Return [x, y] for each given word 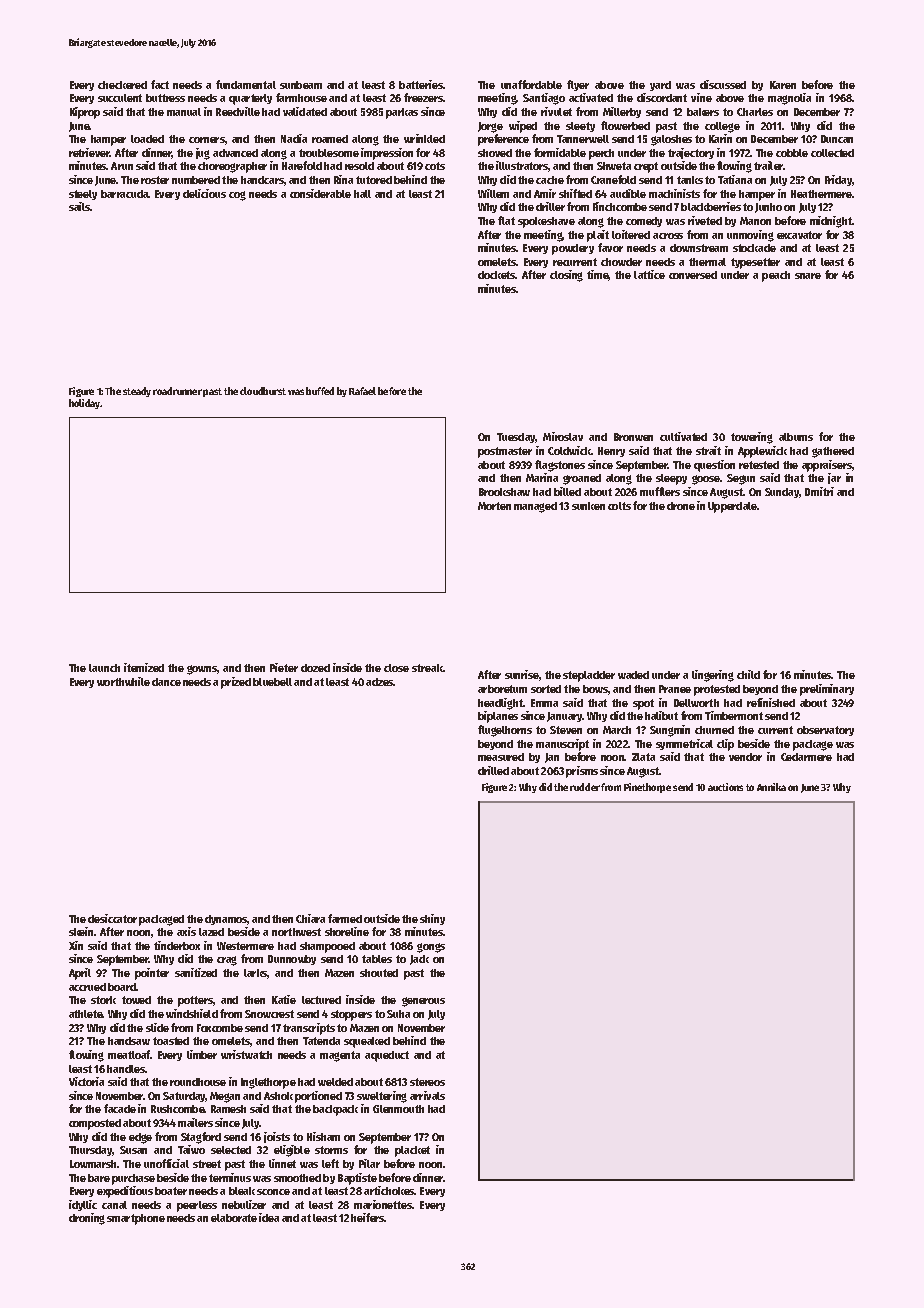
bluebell [272, 682]
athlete [86, 1014]
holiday [85, 404]
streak [427, 668]
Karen [783, 85]
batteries [421, 84]
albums [796, 437]
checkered [122, 85]
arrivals [427, 1095]
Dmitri [819, 491]
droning [87, 1219]
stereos [427, 1082]
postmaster [505, 452]
